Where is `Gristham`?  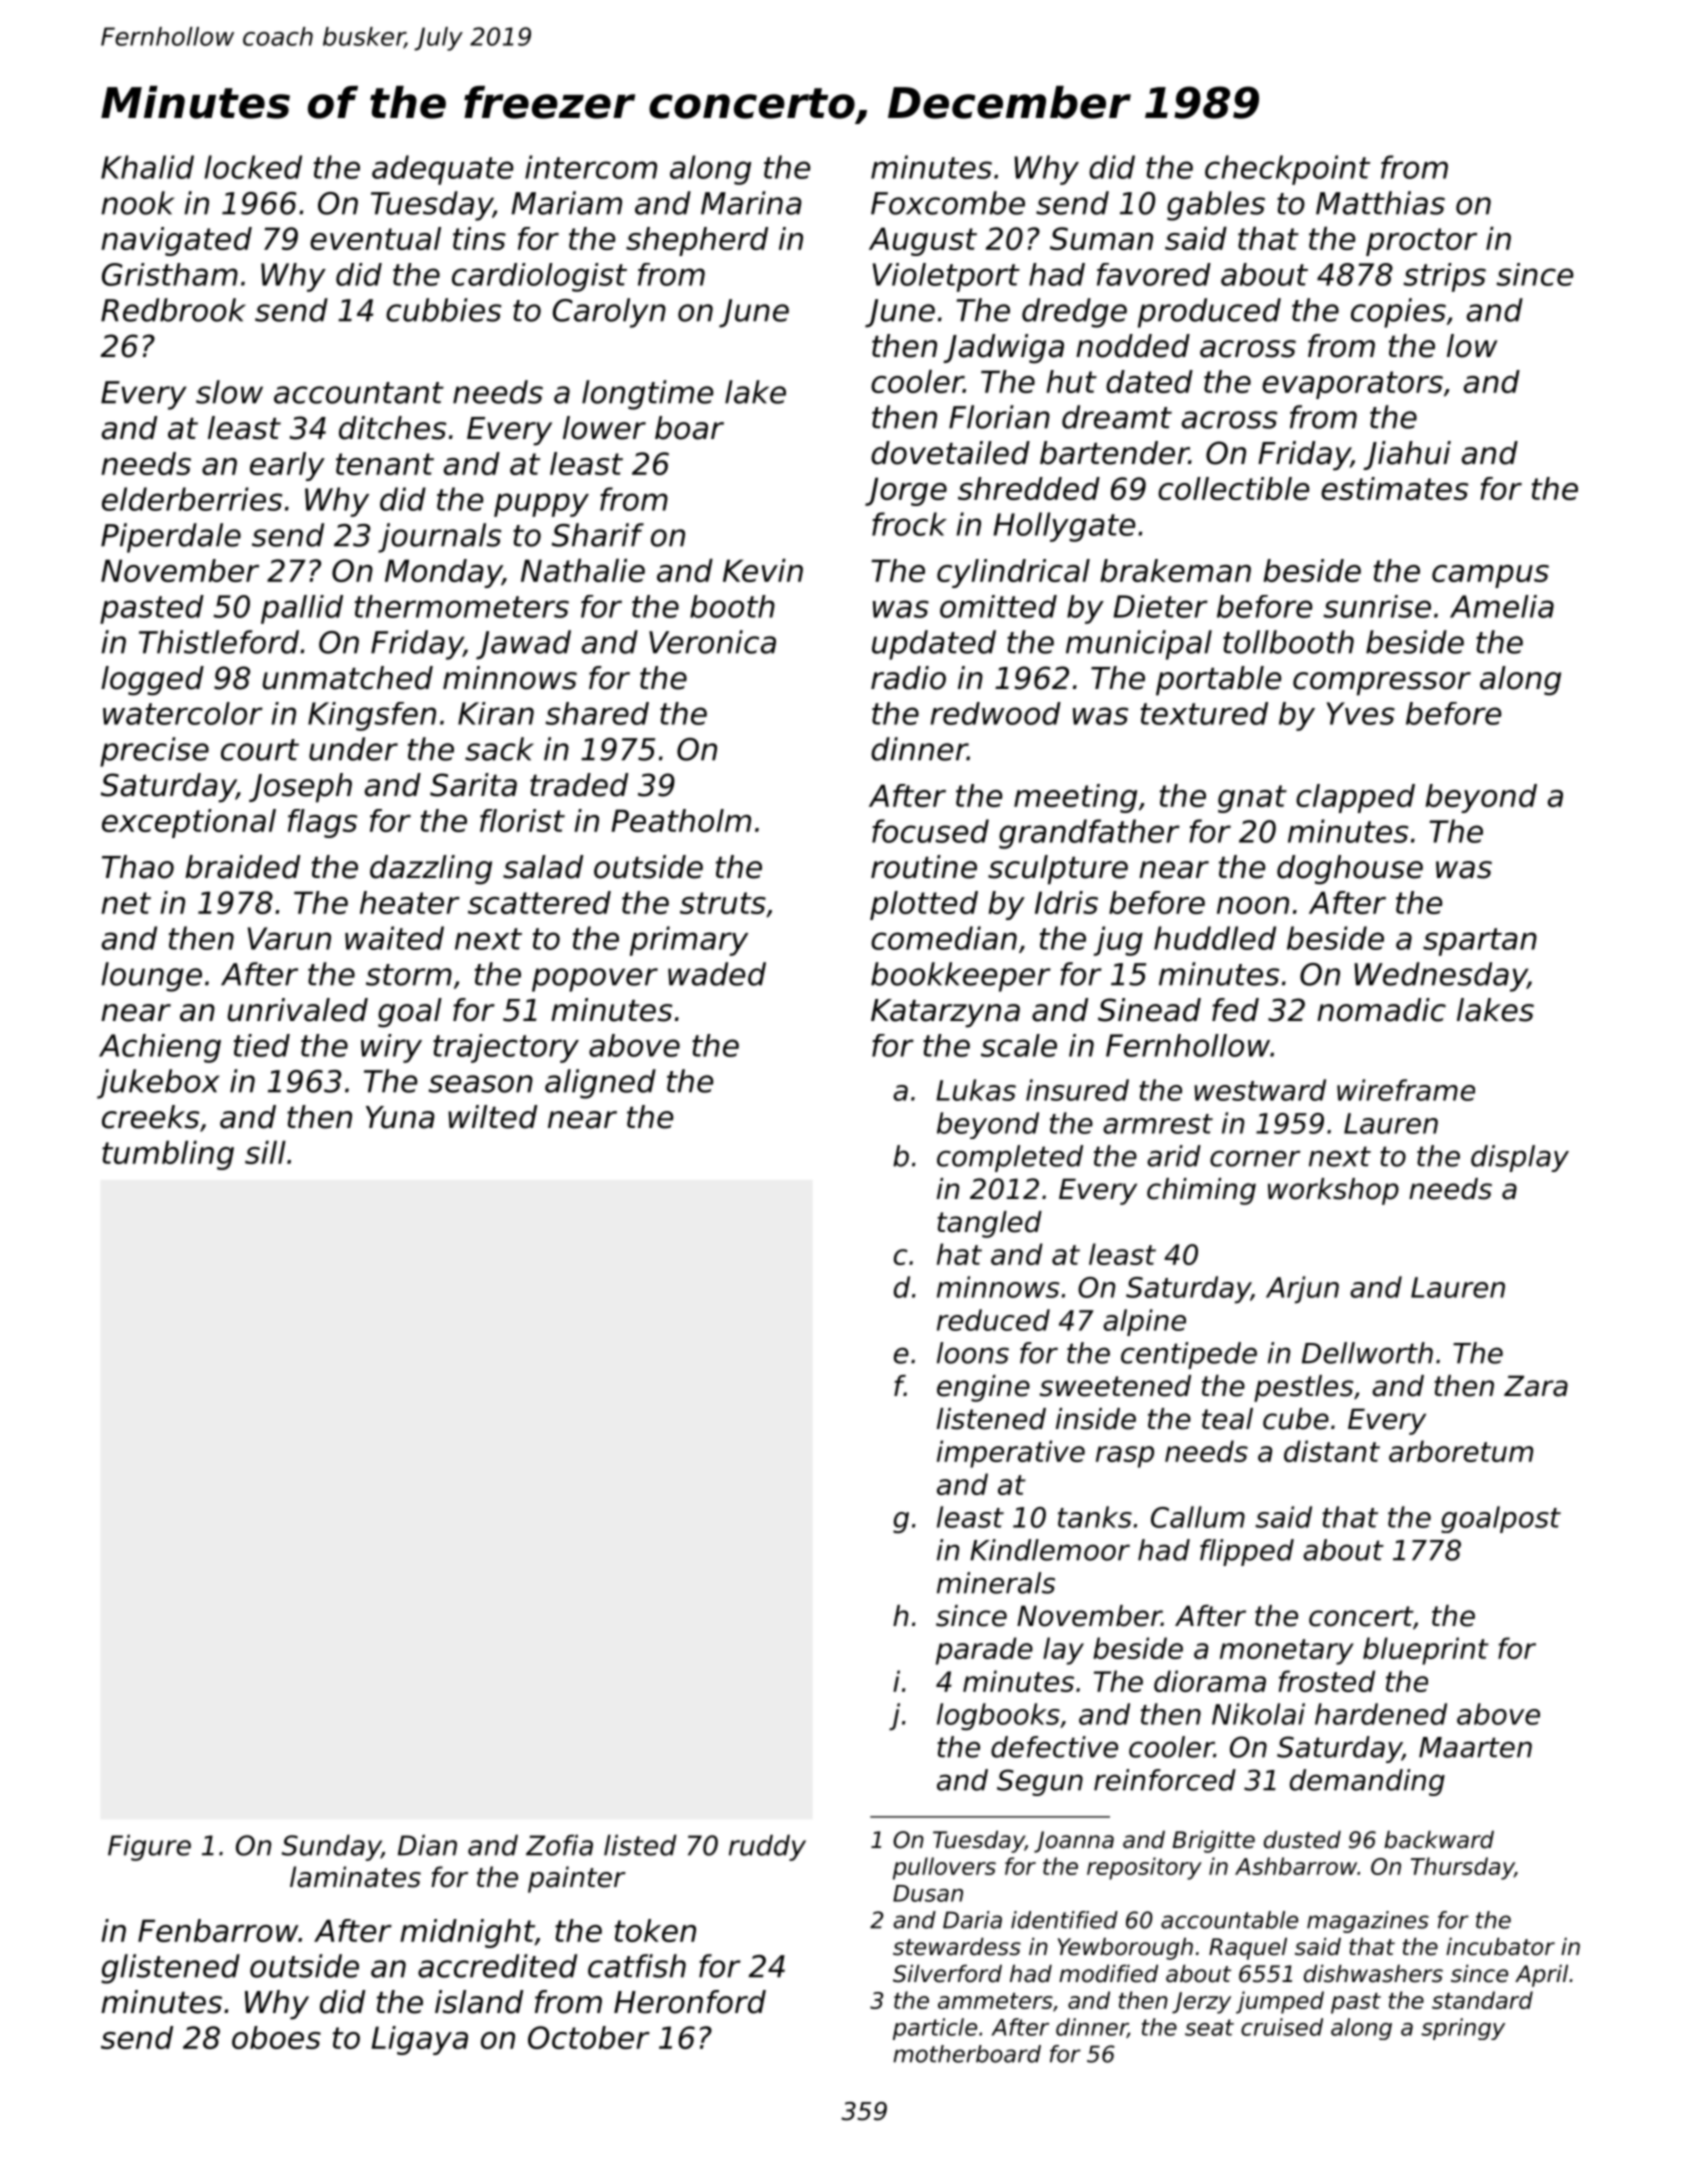
Gristham is located at coordinates (170, 274).
